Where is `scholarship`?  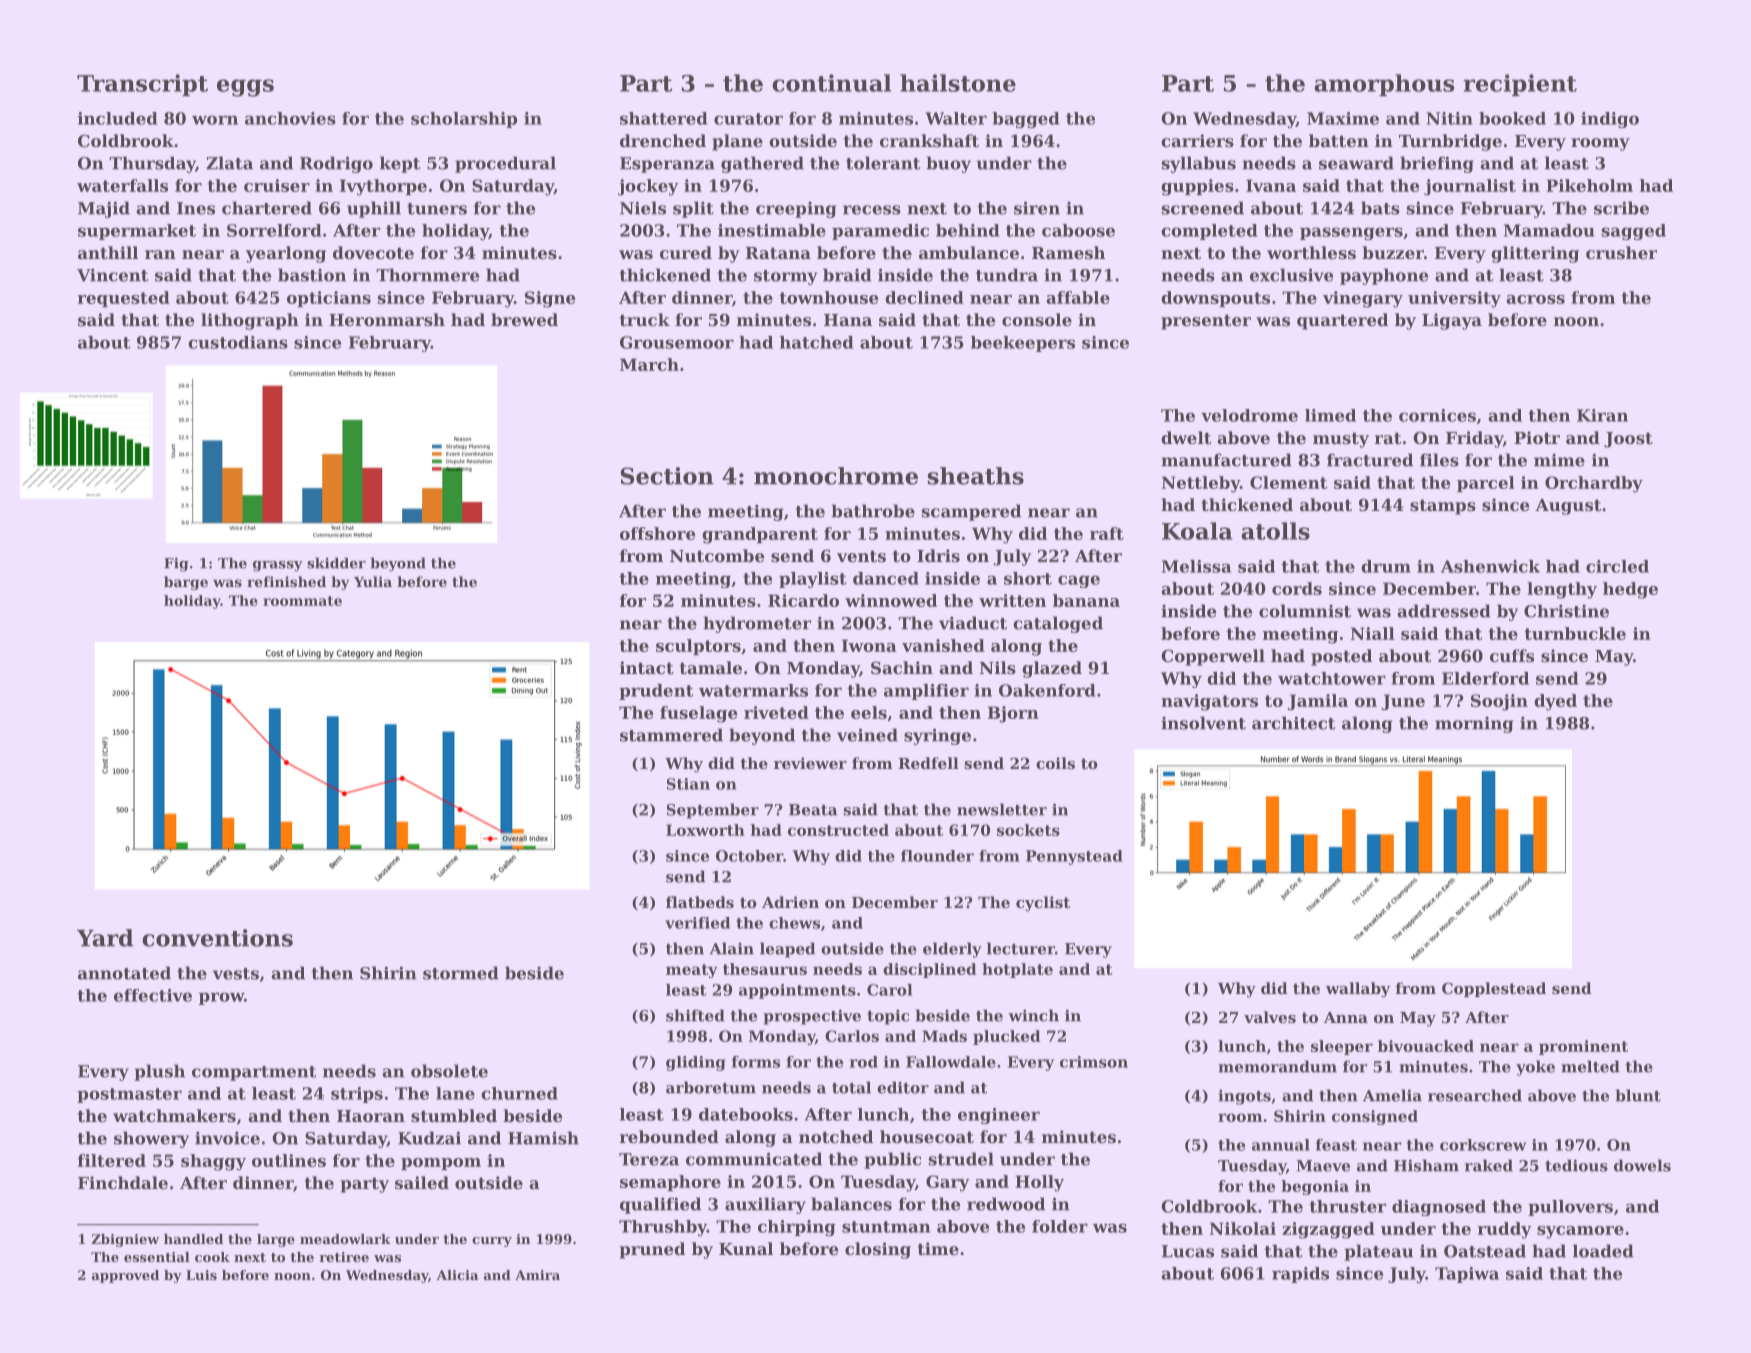 scholarship is located at coordinates (464, 120).
